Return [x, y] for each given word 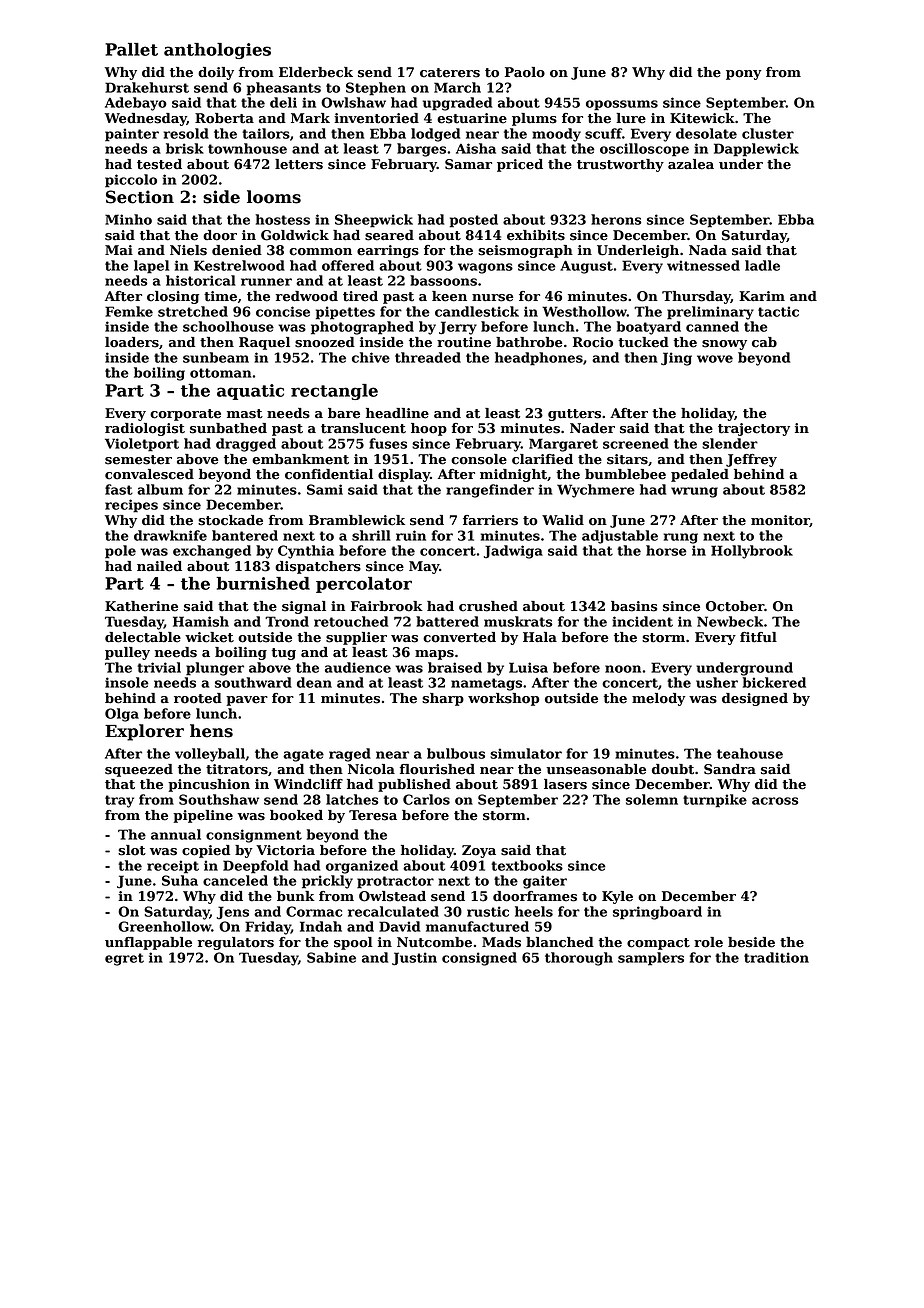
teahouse [750, 753]
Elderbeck [316, 72]
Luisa [528, 667]
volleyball [210, 755]
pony [744, 75]
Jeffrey [751, 460]
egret [124, 959]
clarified [542, 459]
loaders [132, 342]
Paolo [525, 72]
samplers [651, 959]
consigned [479, 959]
